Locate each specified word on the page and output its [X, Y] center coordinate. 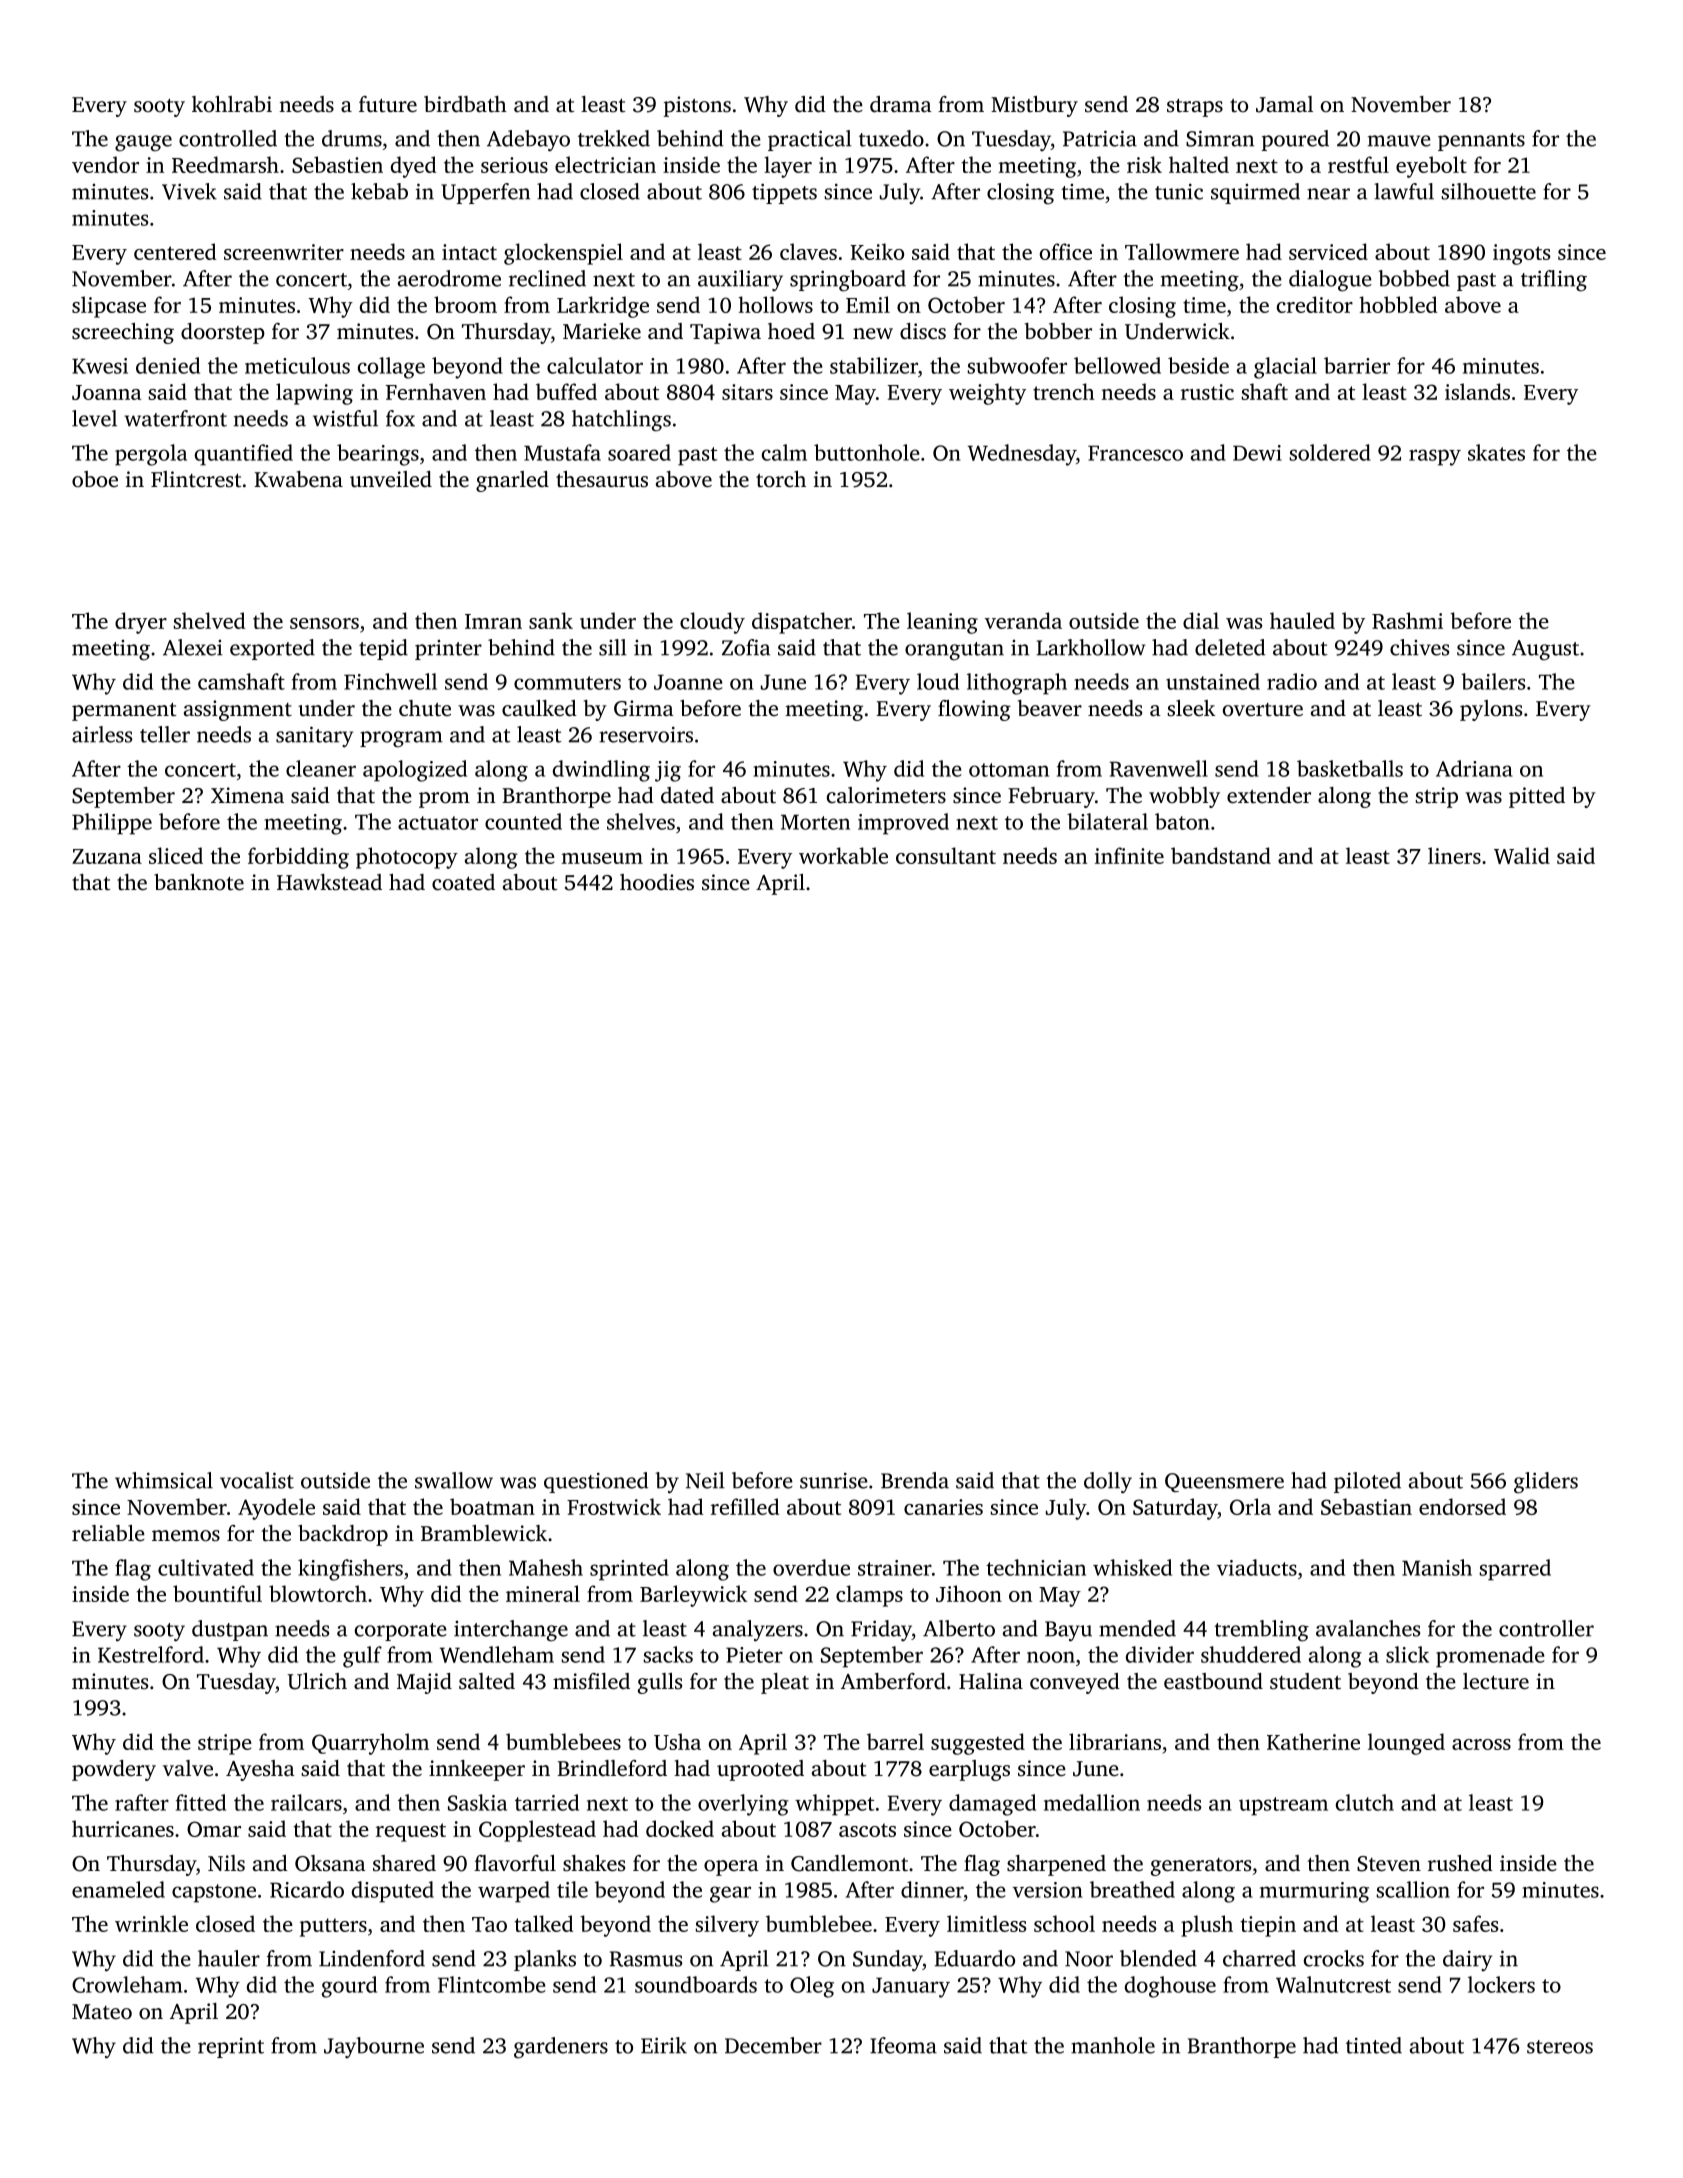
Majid [424, 1683]
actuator [438, 823]
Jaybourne [374, 2047]
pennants [1481, 142]
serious [514, 165]
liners [1454, 855]
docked [680, 1828]
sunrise [834, 1480]
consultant [946, 855]
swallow [454, 1480]
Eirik [664, 2045]
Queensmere [1224, 1482]
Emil [868, 304]
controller [1546, 1628]
